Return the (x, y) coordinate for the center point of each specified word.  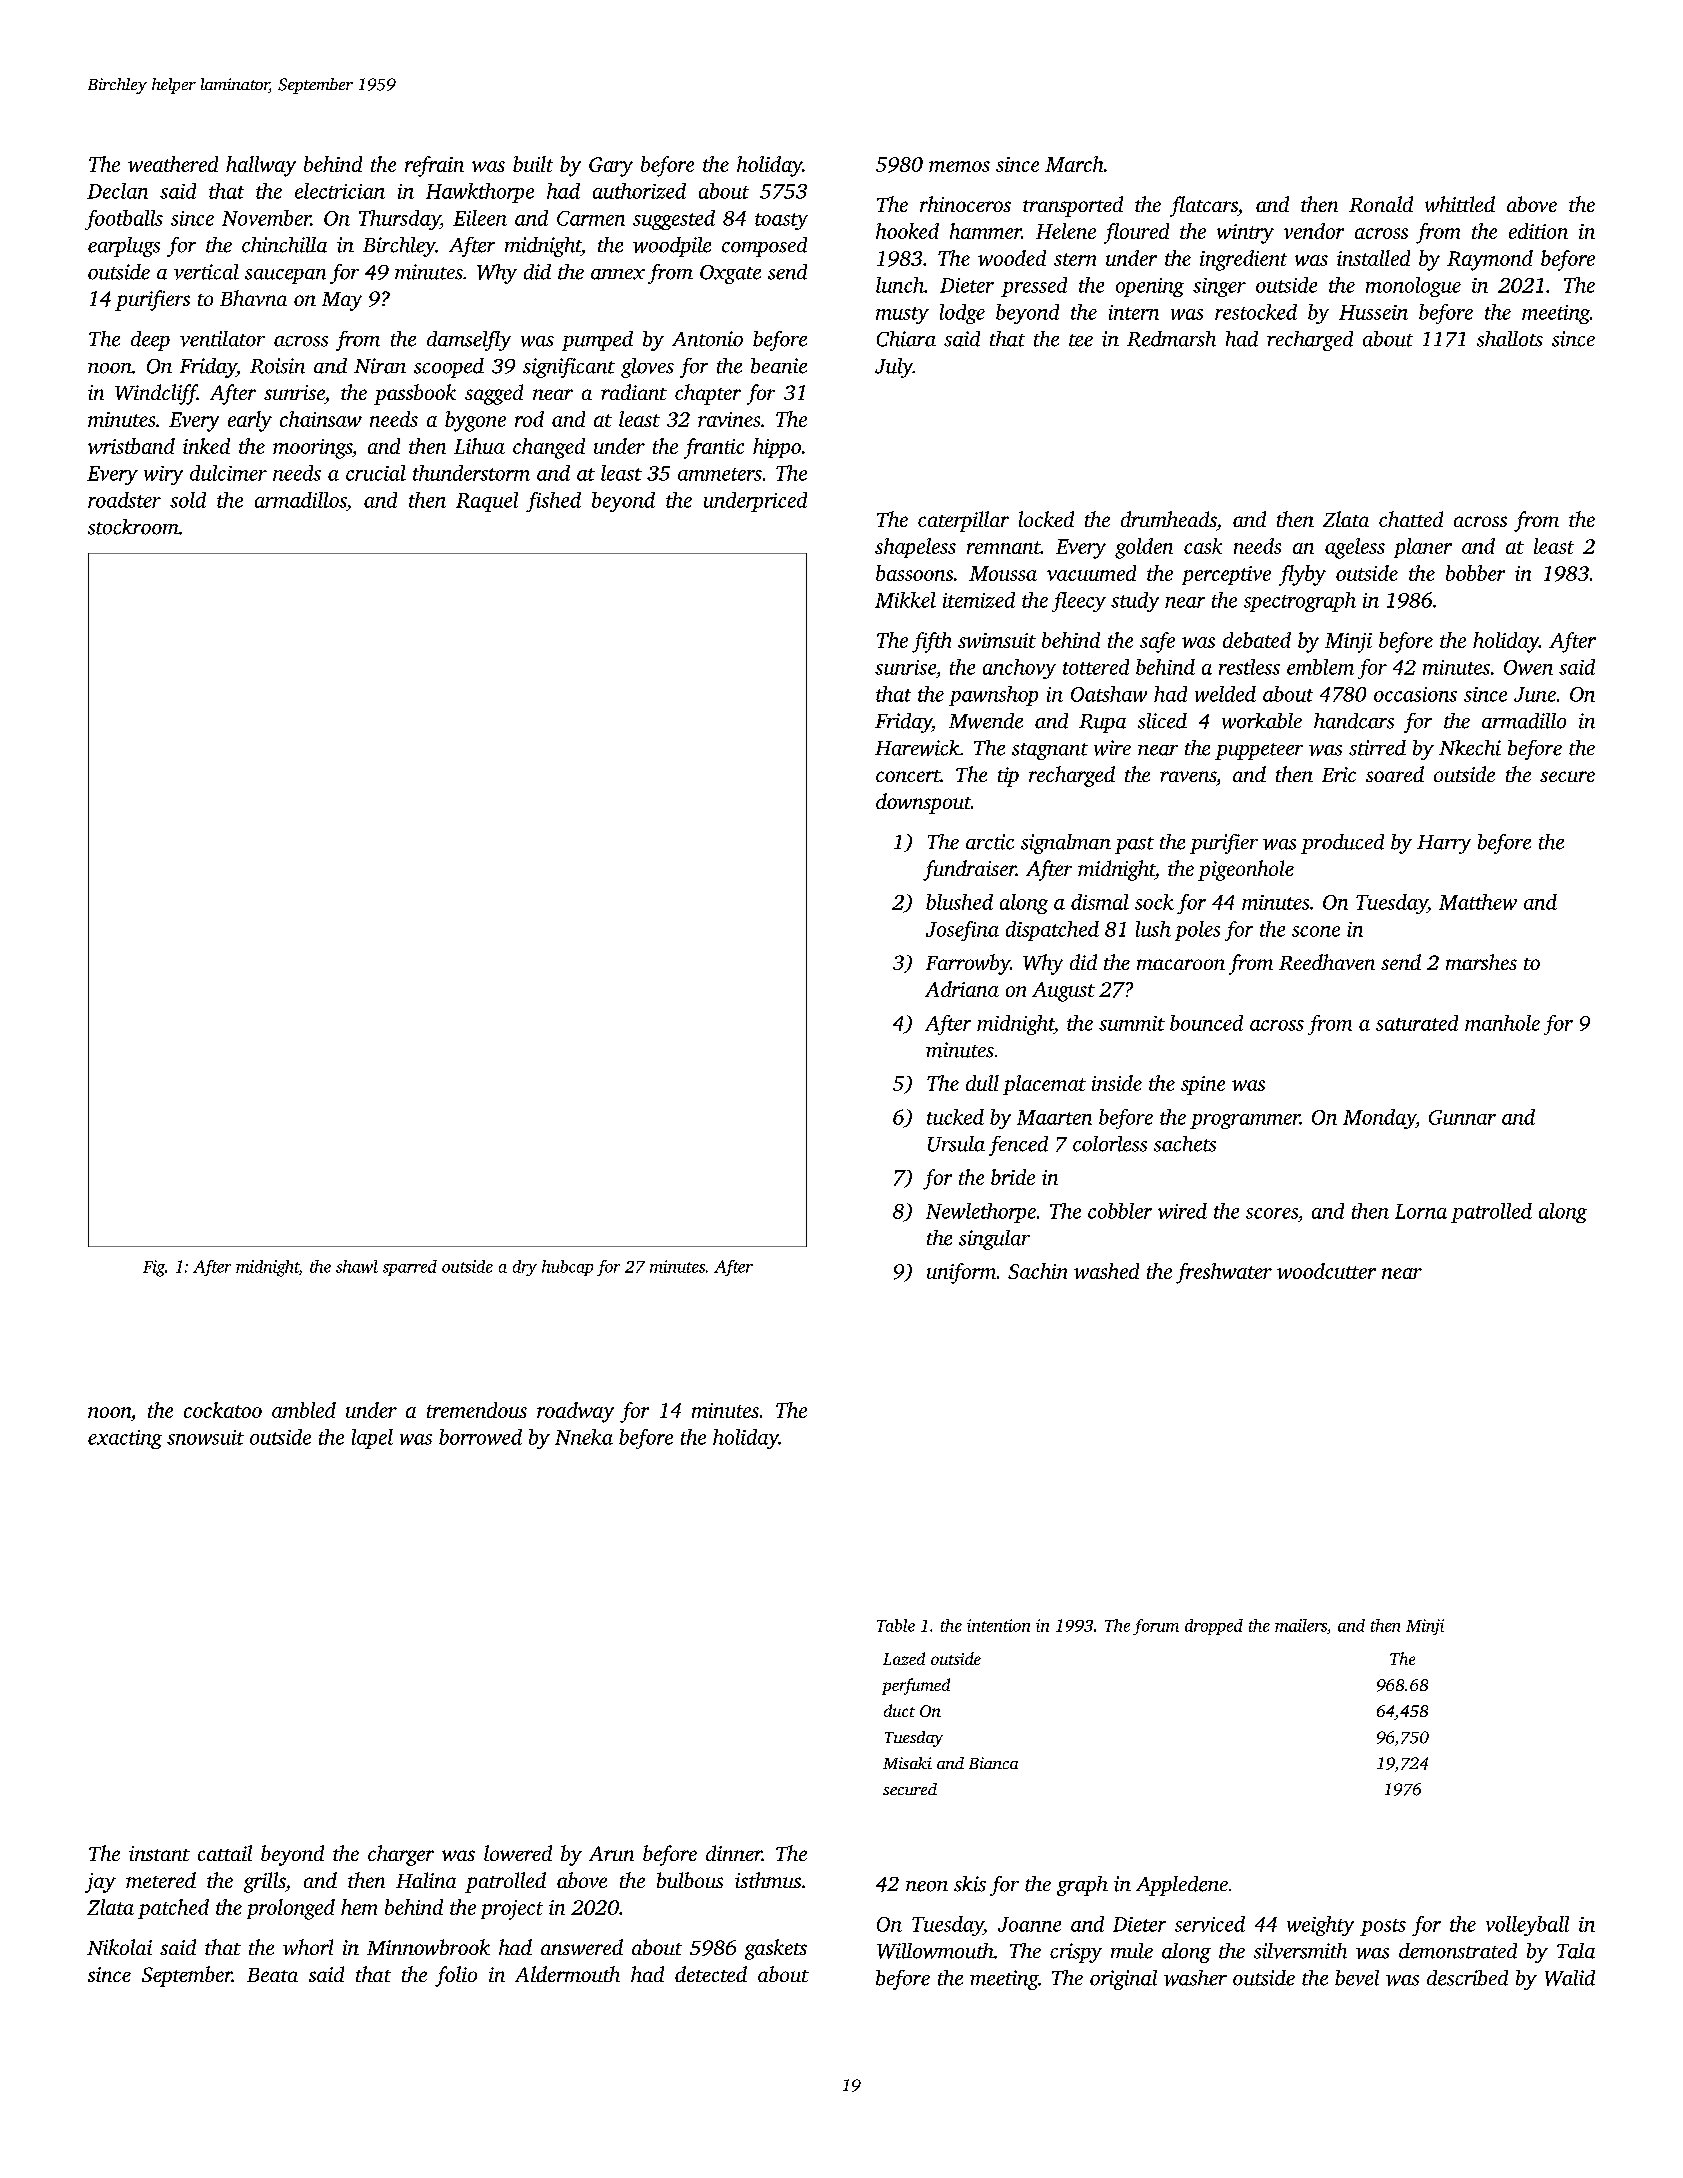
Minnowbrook (428, 1947)
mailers (1301, 1625)
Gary (611, 167)
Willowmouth (935, 1951)
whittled (1460, 204)
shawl (357, 1266)
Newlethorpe (981, 1213)
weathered (173, 164)
